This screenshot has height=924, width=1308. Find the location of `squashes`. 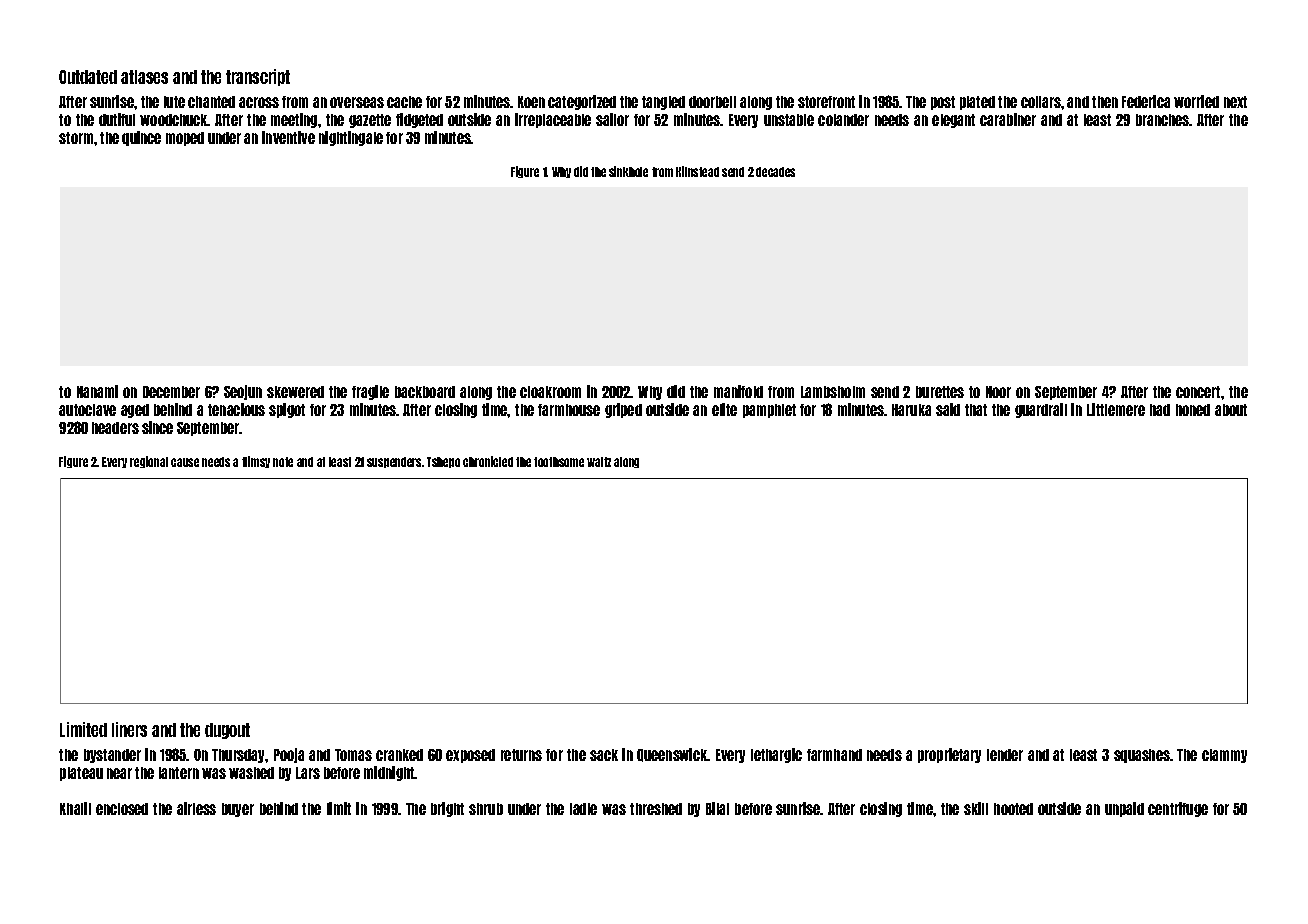

squashes is located at coordinates (1142, 756).
